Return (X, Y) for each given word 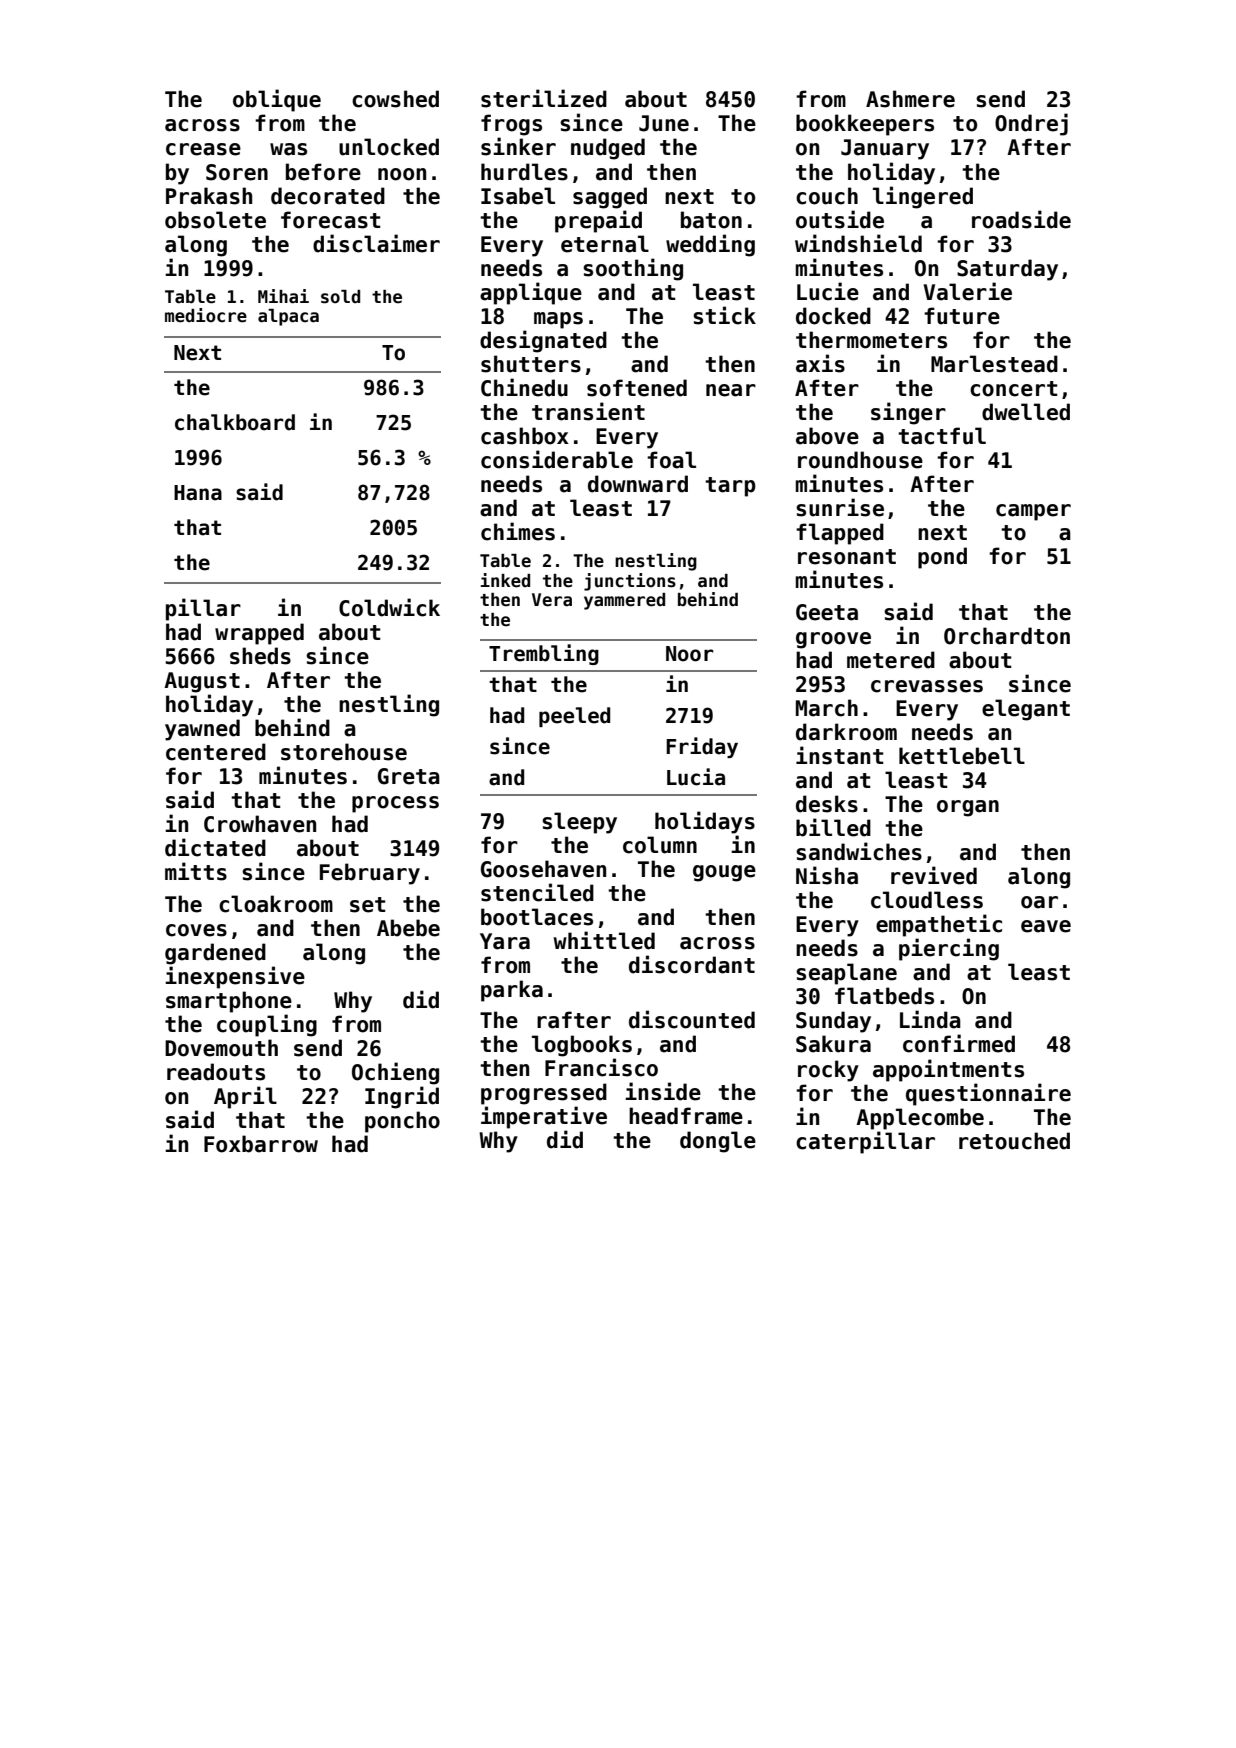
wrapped (259, 634)
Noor (690, 654)
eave (1046, 926)
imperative (544, 1117)
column (660, 845)
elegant (1026, 710)
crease (203, 149)
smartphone (229, 1002)
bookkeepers (865, 125)
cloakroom (276, 904)
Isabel (518, 196)
